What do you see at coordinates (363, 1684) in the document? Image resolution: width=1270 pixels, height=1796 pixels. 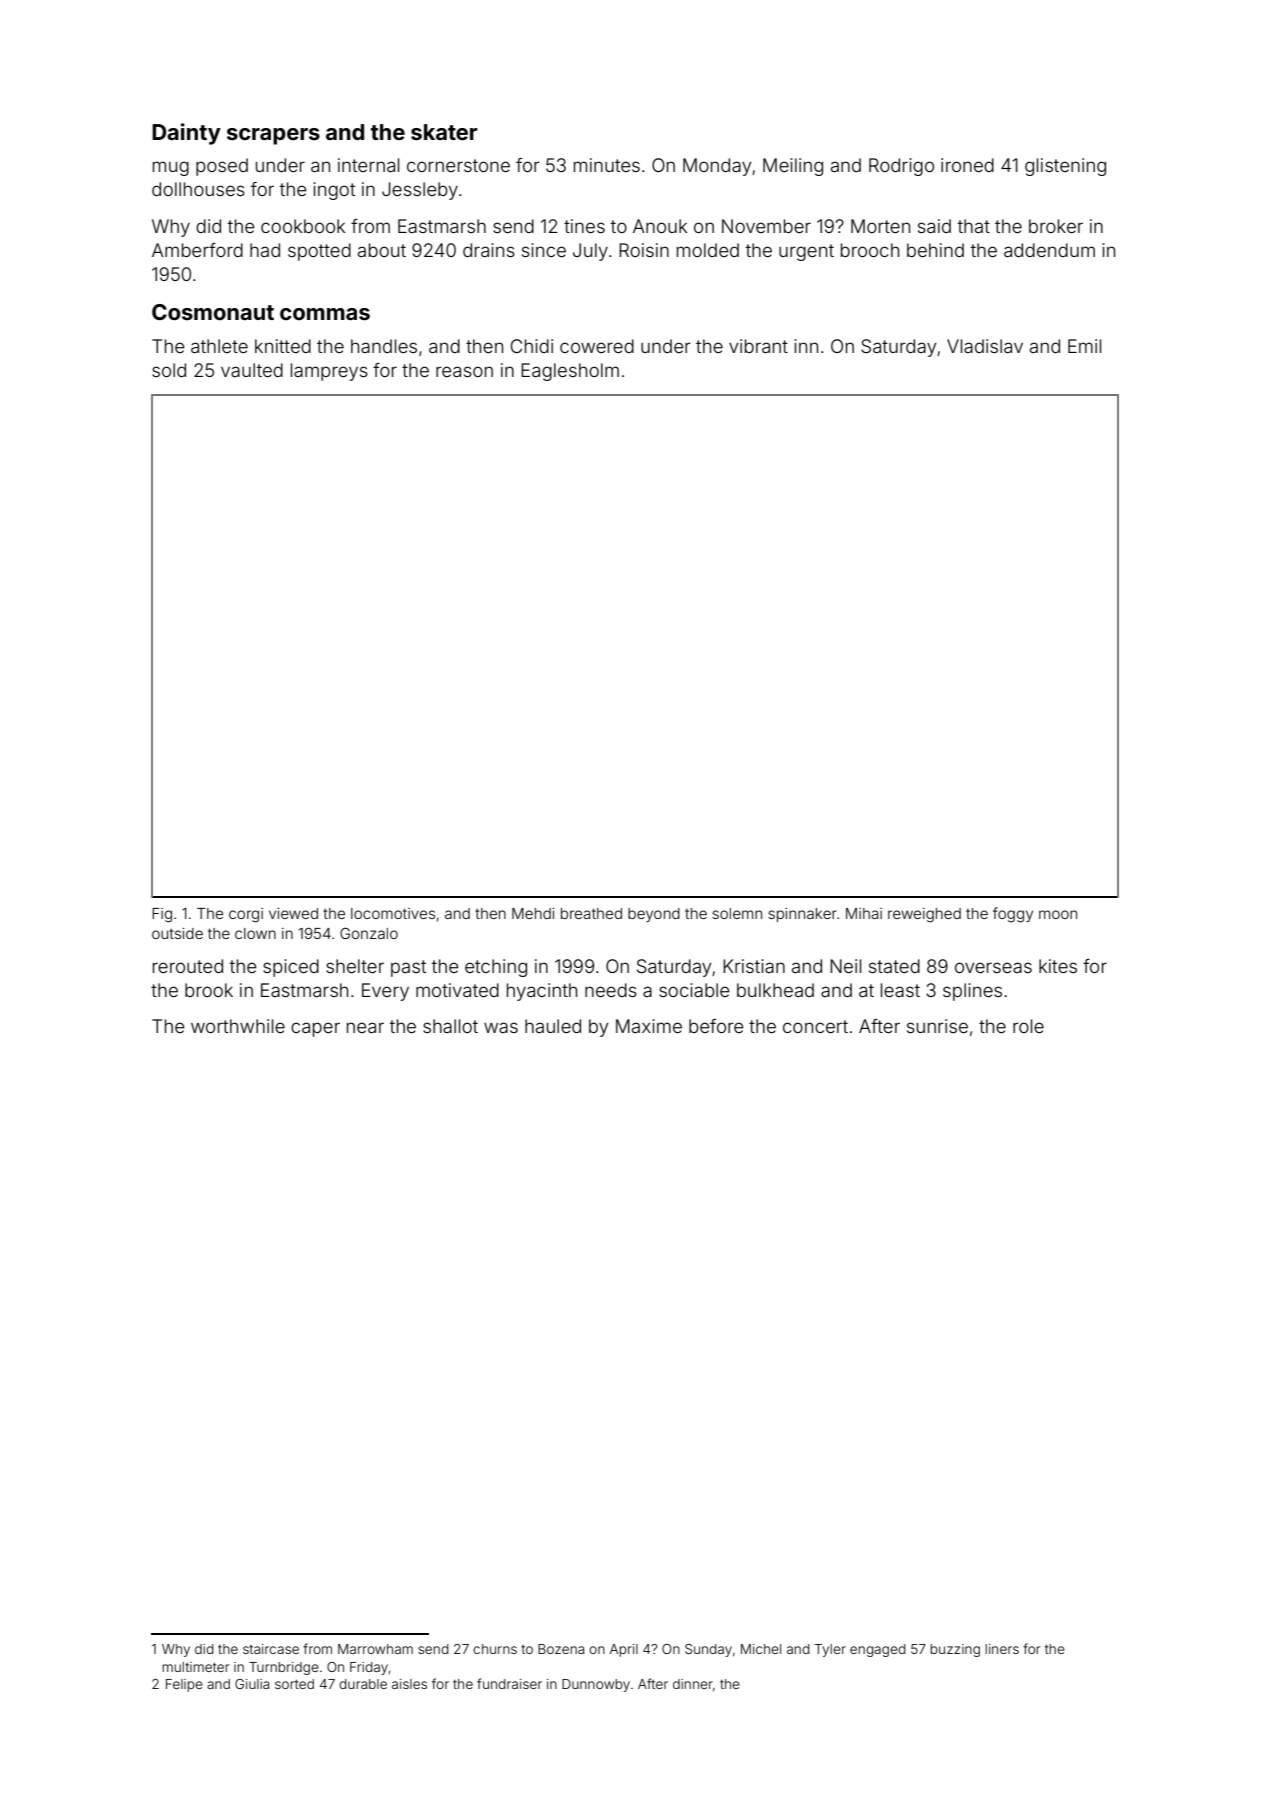 I see `durable` at bounding box center [363, 1684].
